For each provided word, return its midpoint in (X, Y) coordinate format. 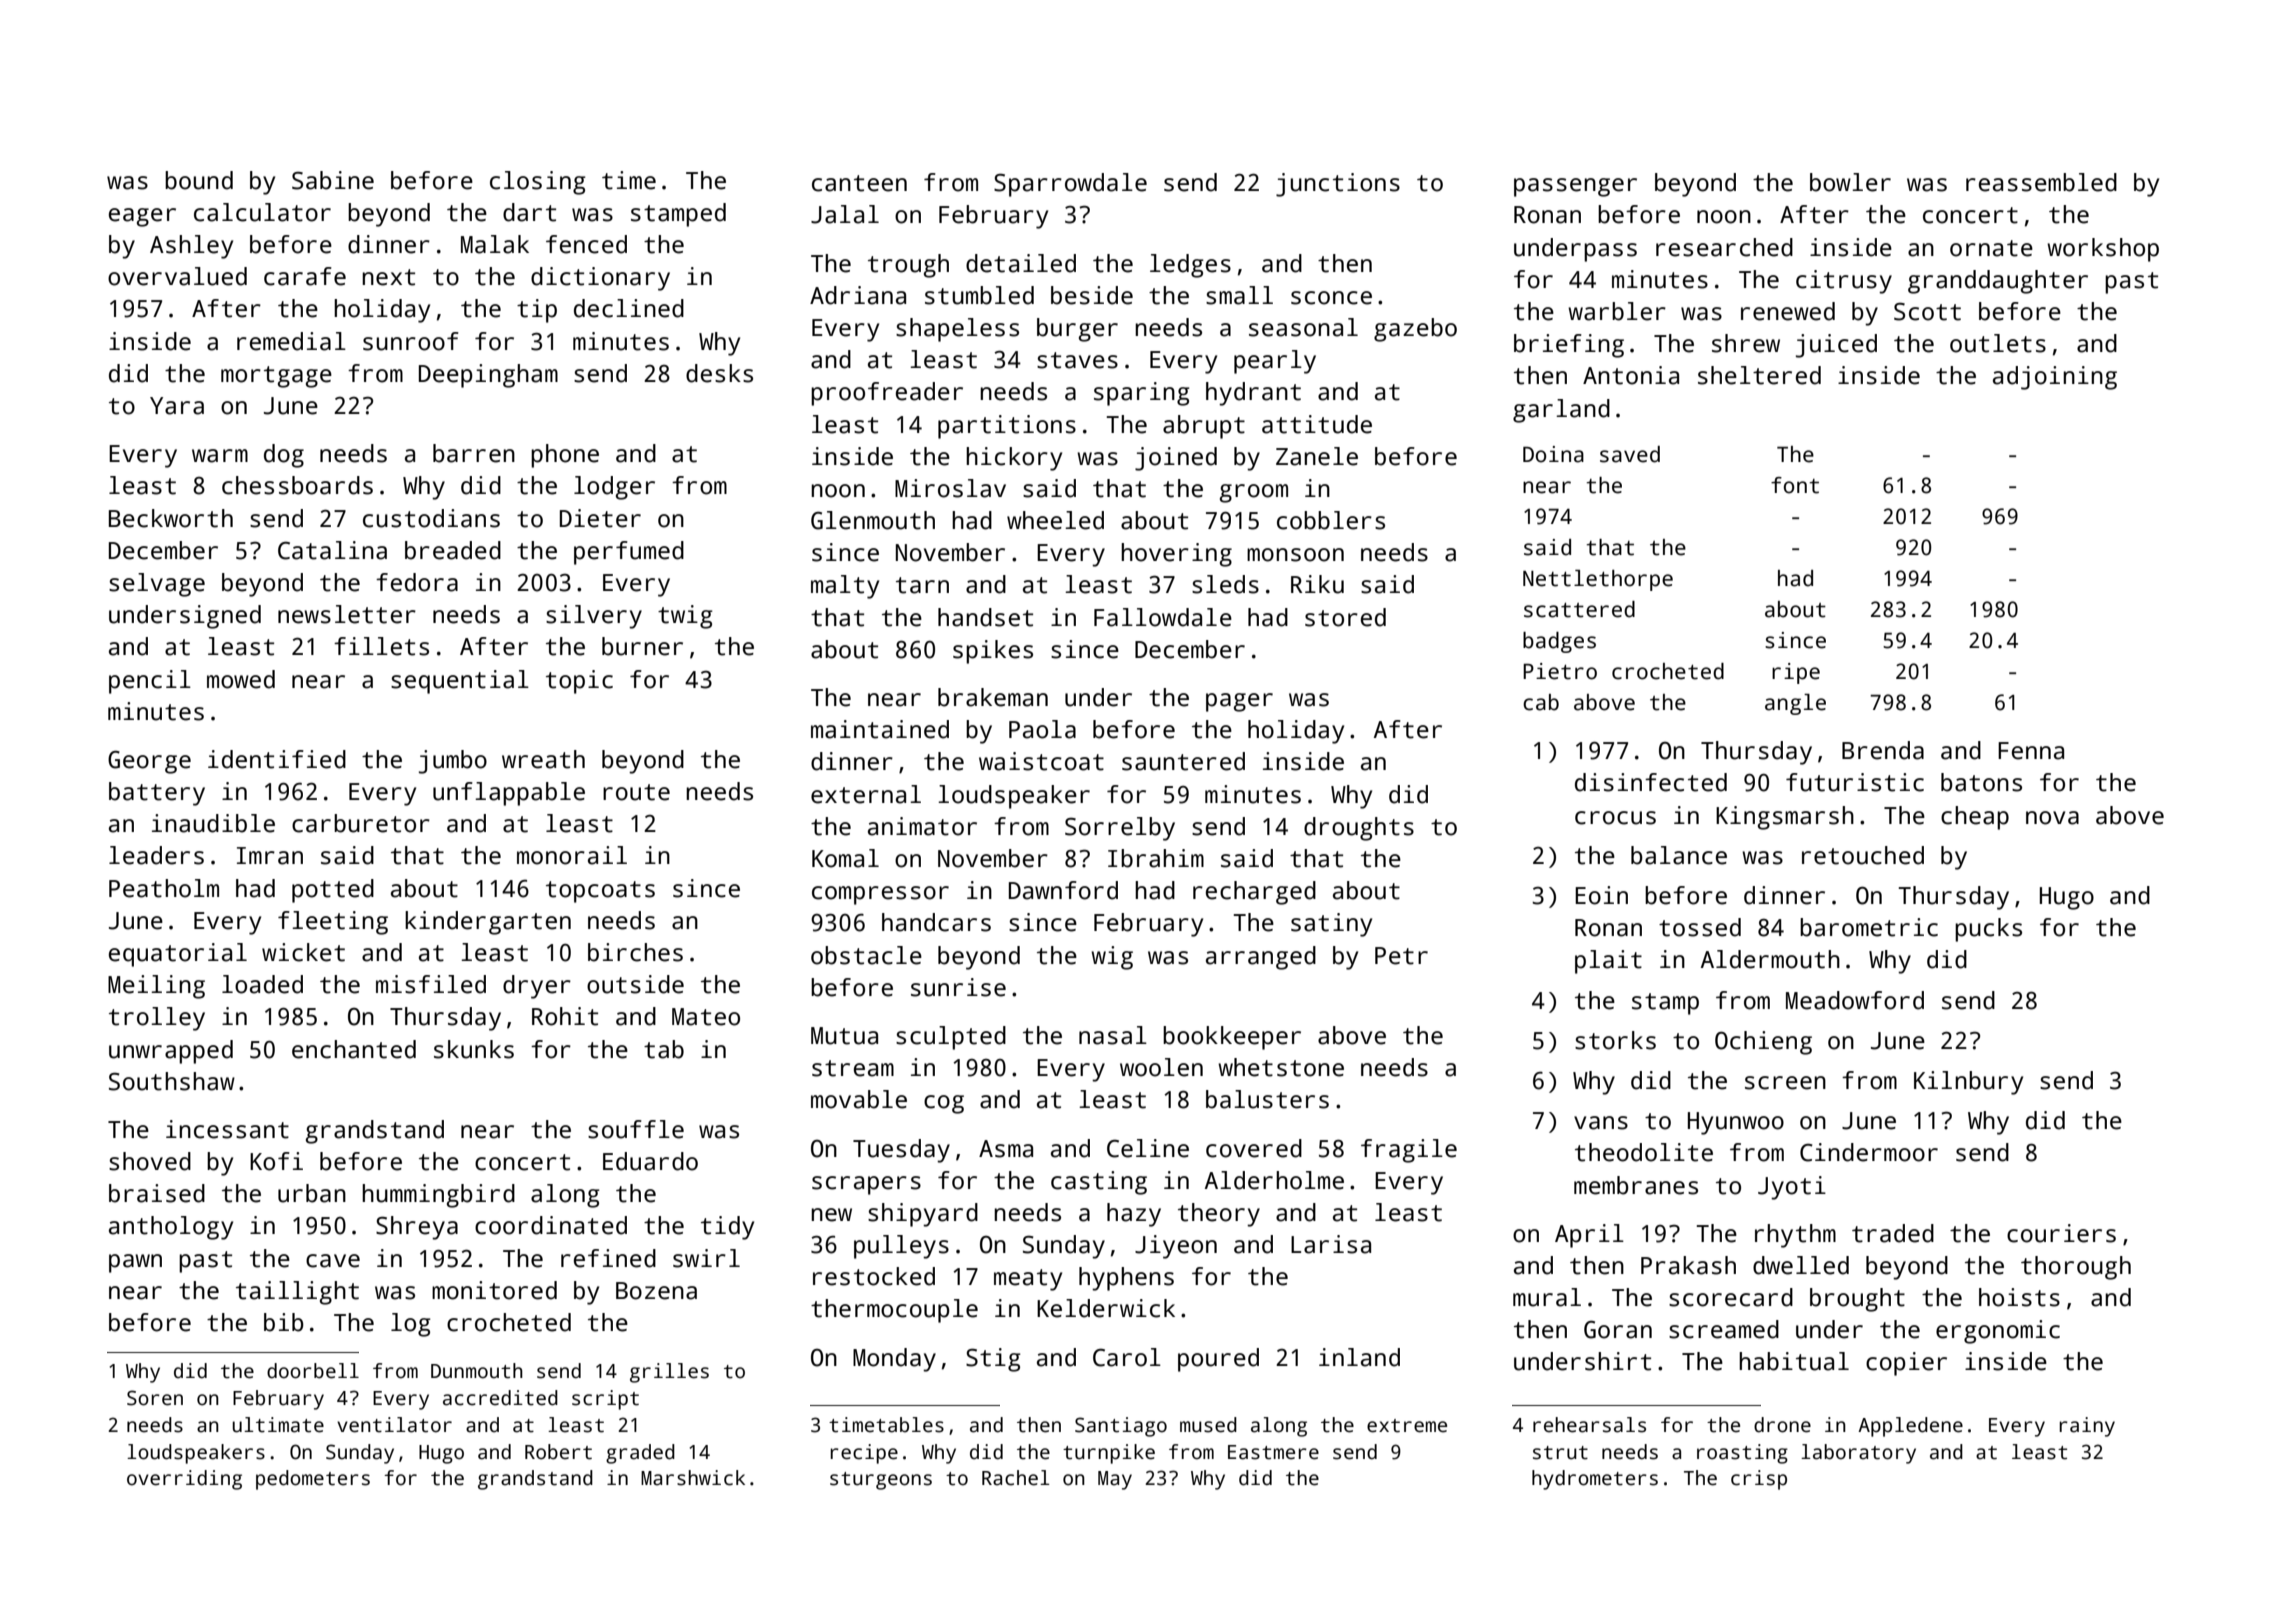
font (1795, 485)
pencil (150, 682)
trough (908, 266)
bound (199, 180)
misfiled (431, 984)
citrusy (1844, 282)
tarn (922, 585)
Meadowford (1855, 1000)
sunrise (958, 987)
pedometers (313, 1480)
